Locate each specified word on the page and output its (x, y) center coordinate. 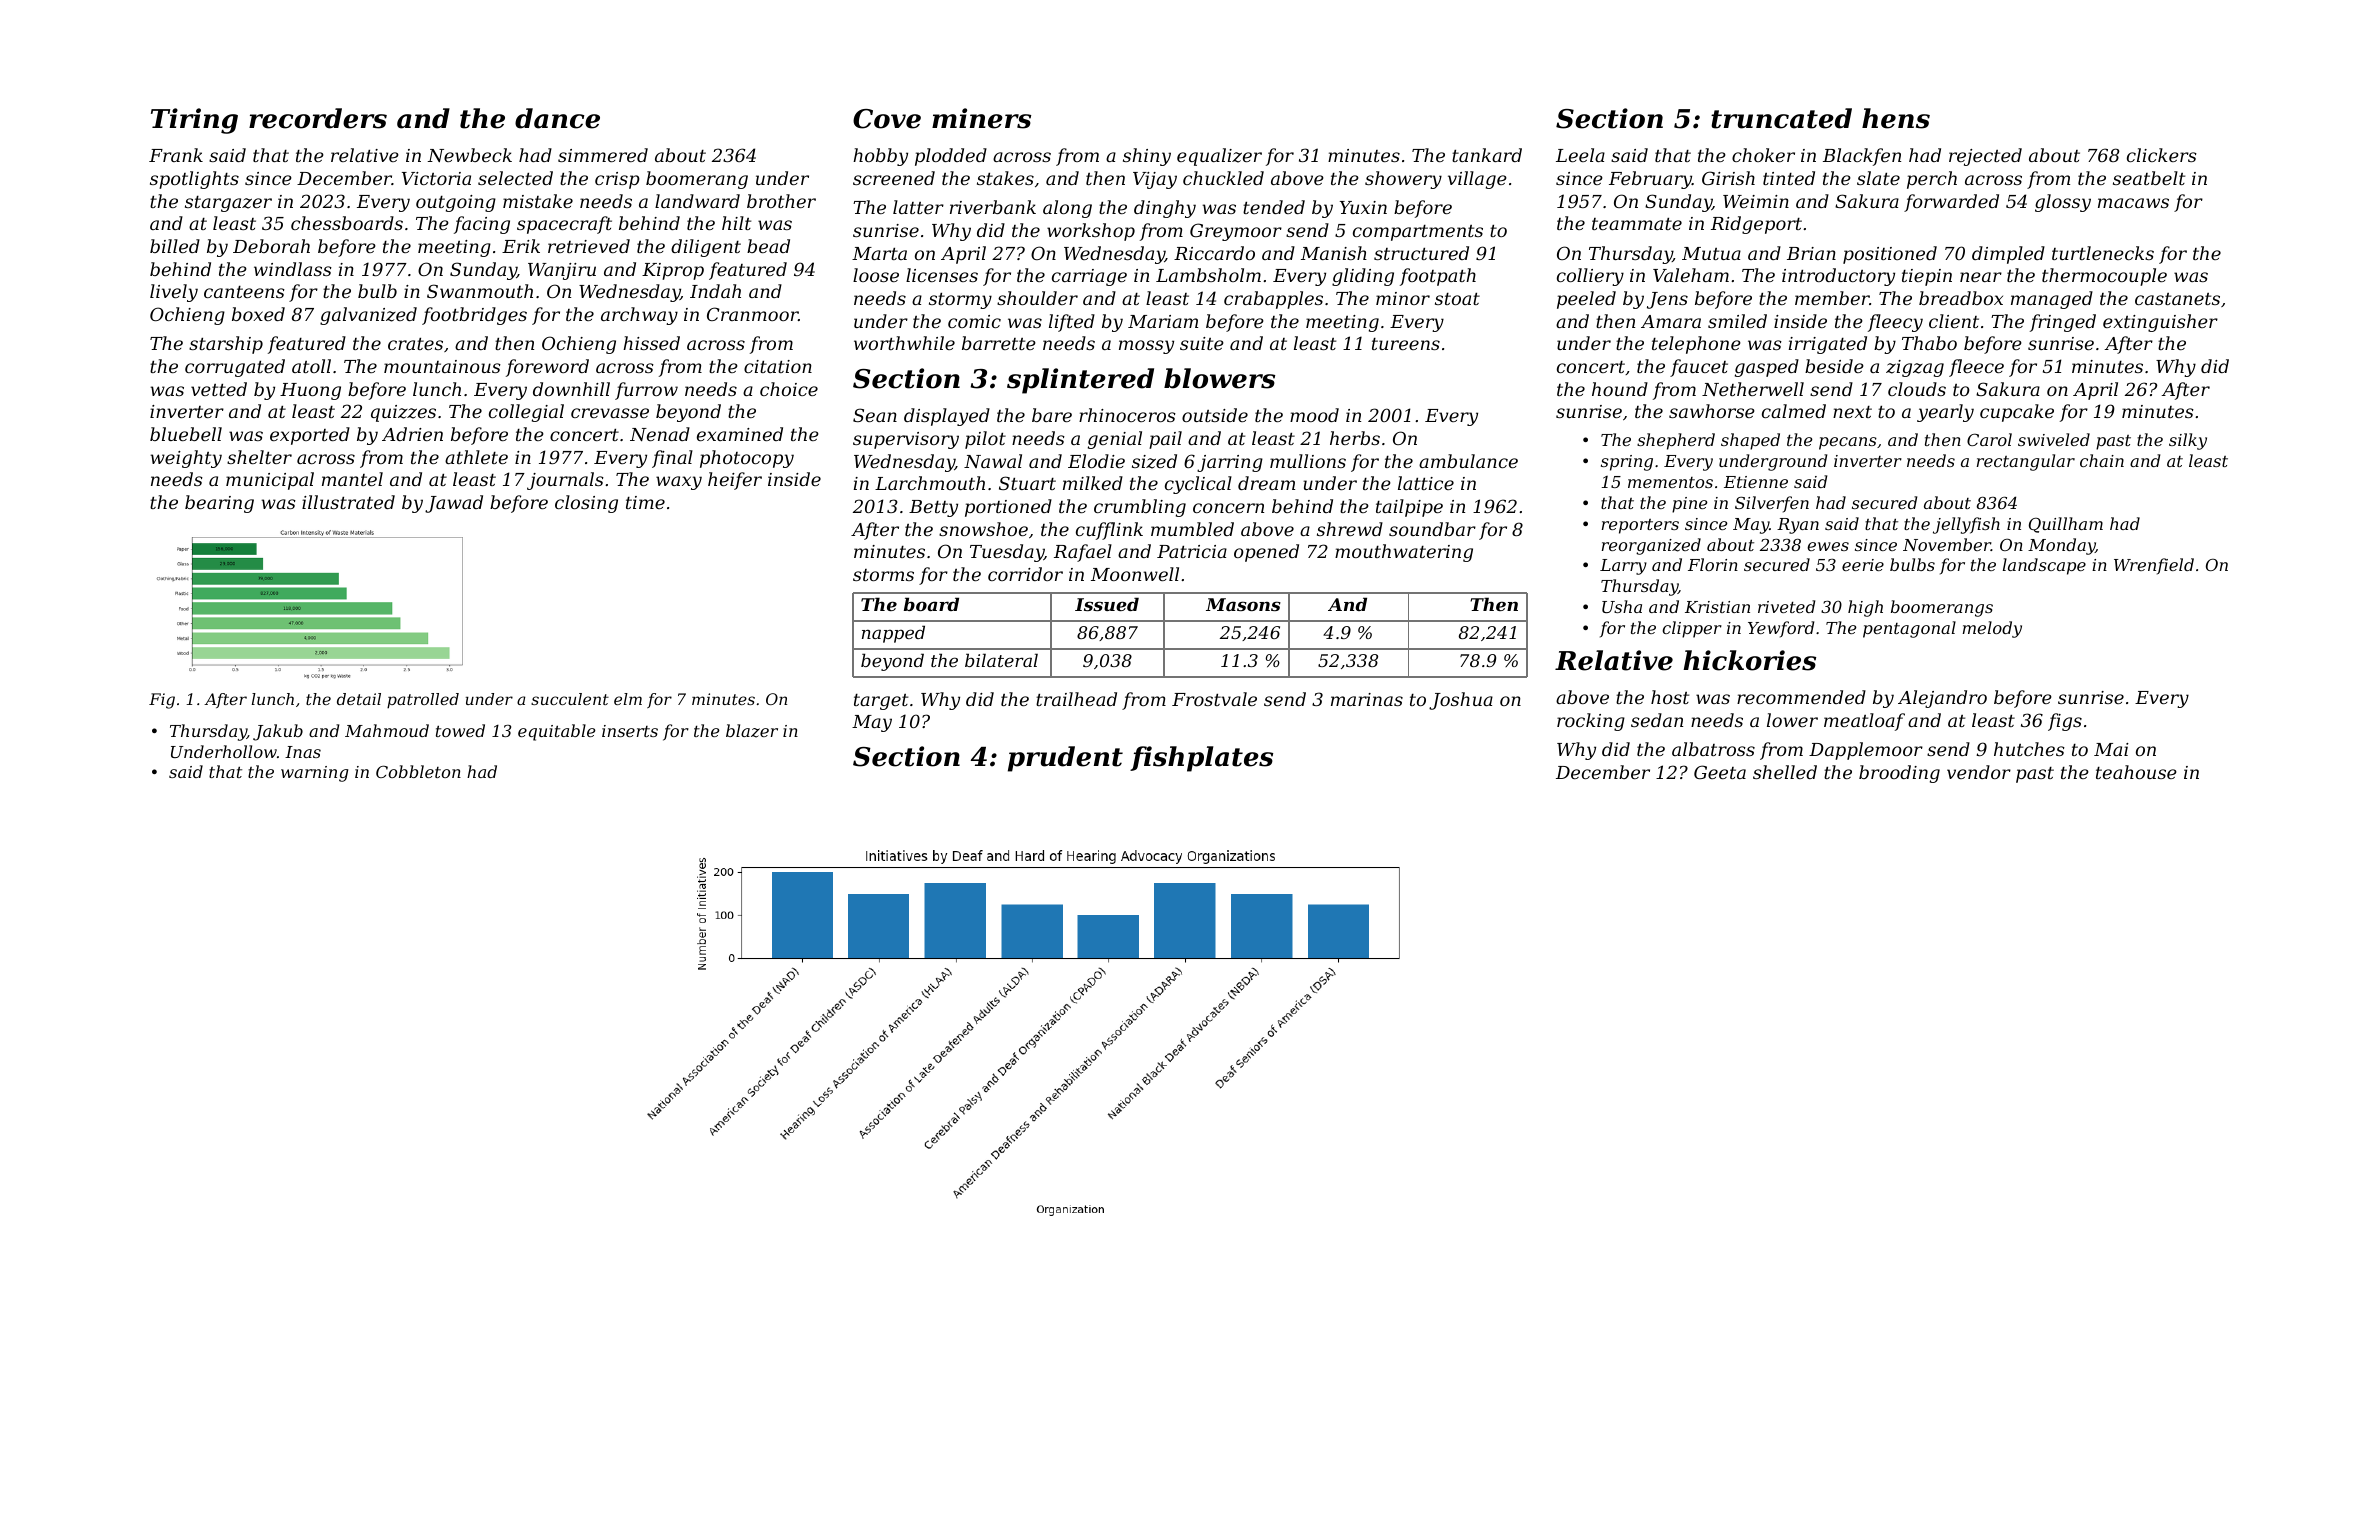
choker (1763, 155)
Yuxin (1363, 207)
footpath (1438, 277)
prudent (1065, 759)
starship (226, 345)
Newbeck (470, 155)
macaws (2133, 203)
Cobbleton (418, 771)
